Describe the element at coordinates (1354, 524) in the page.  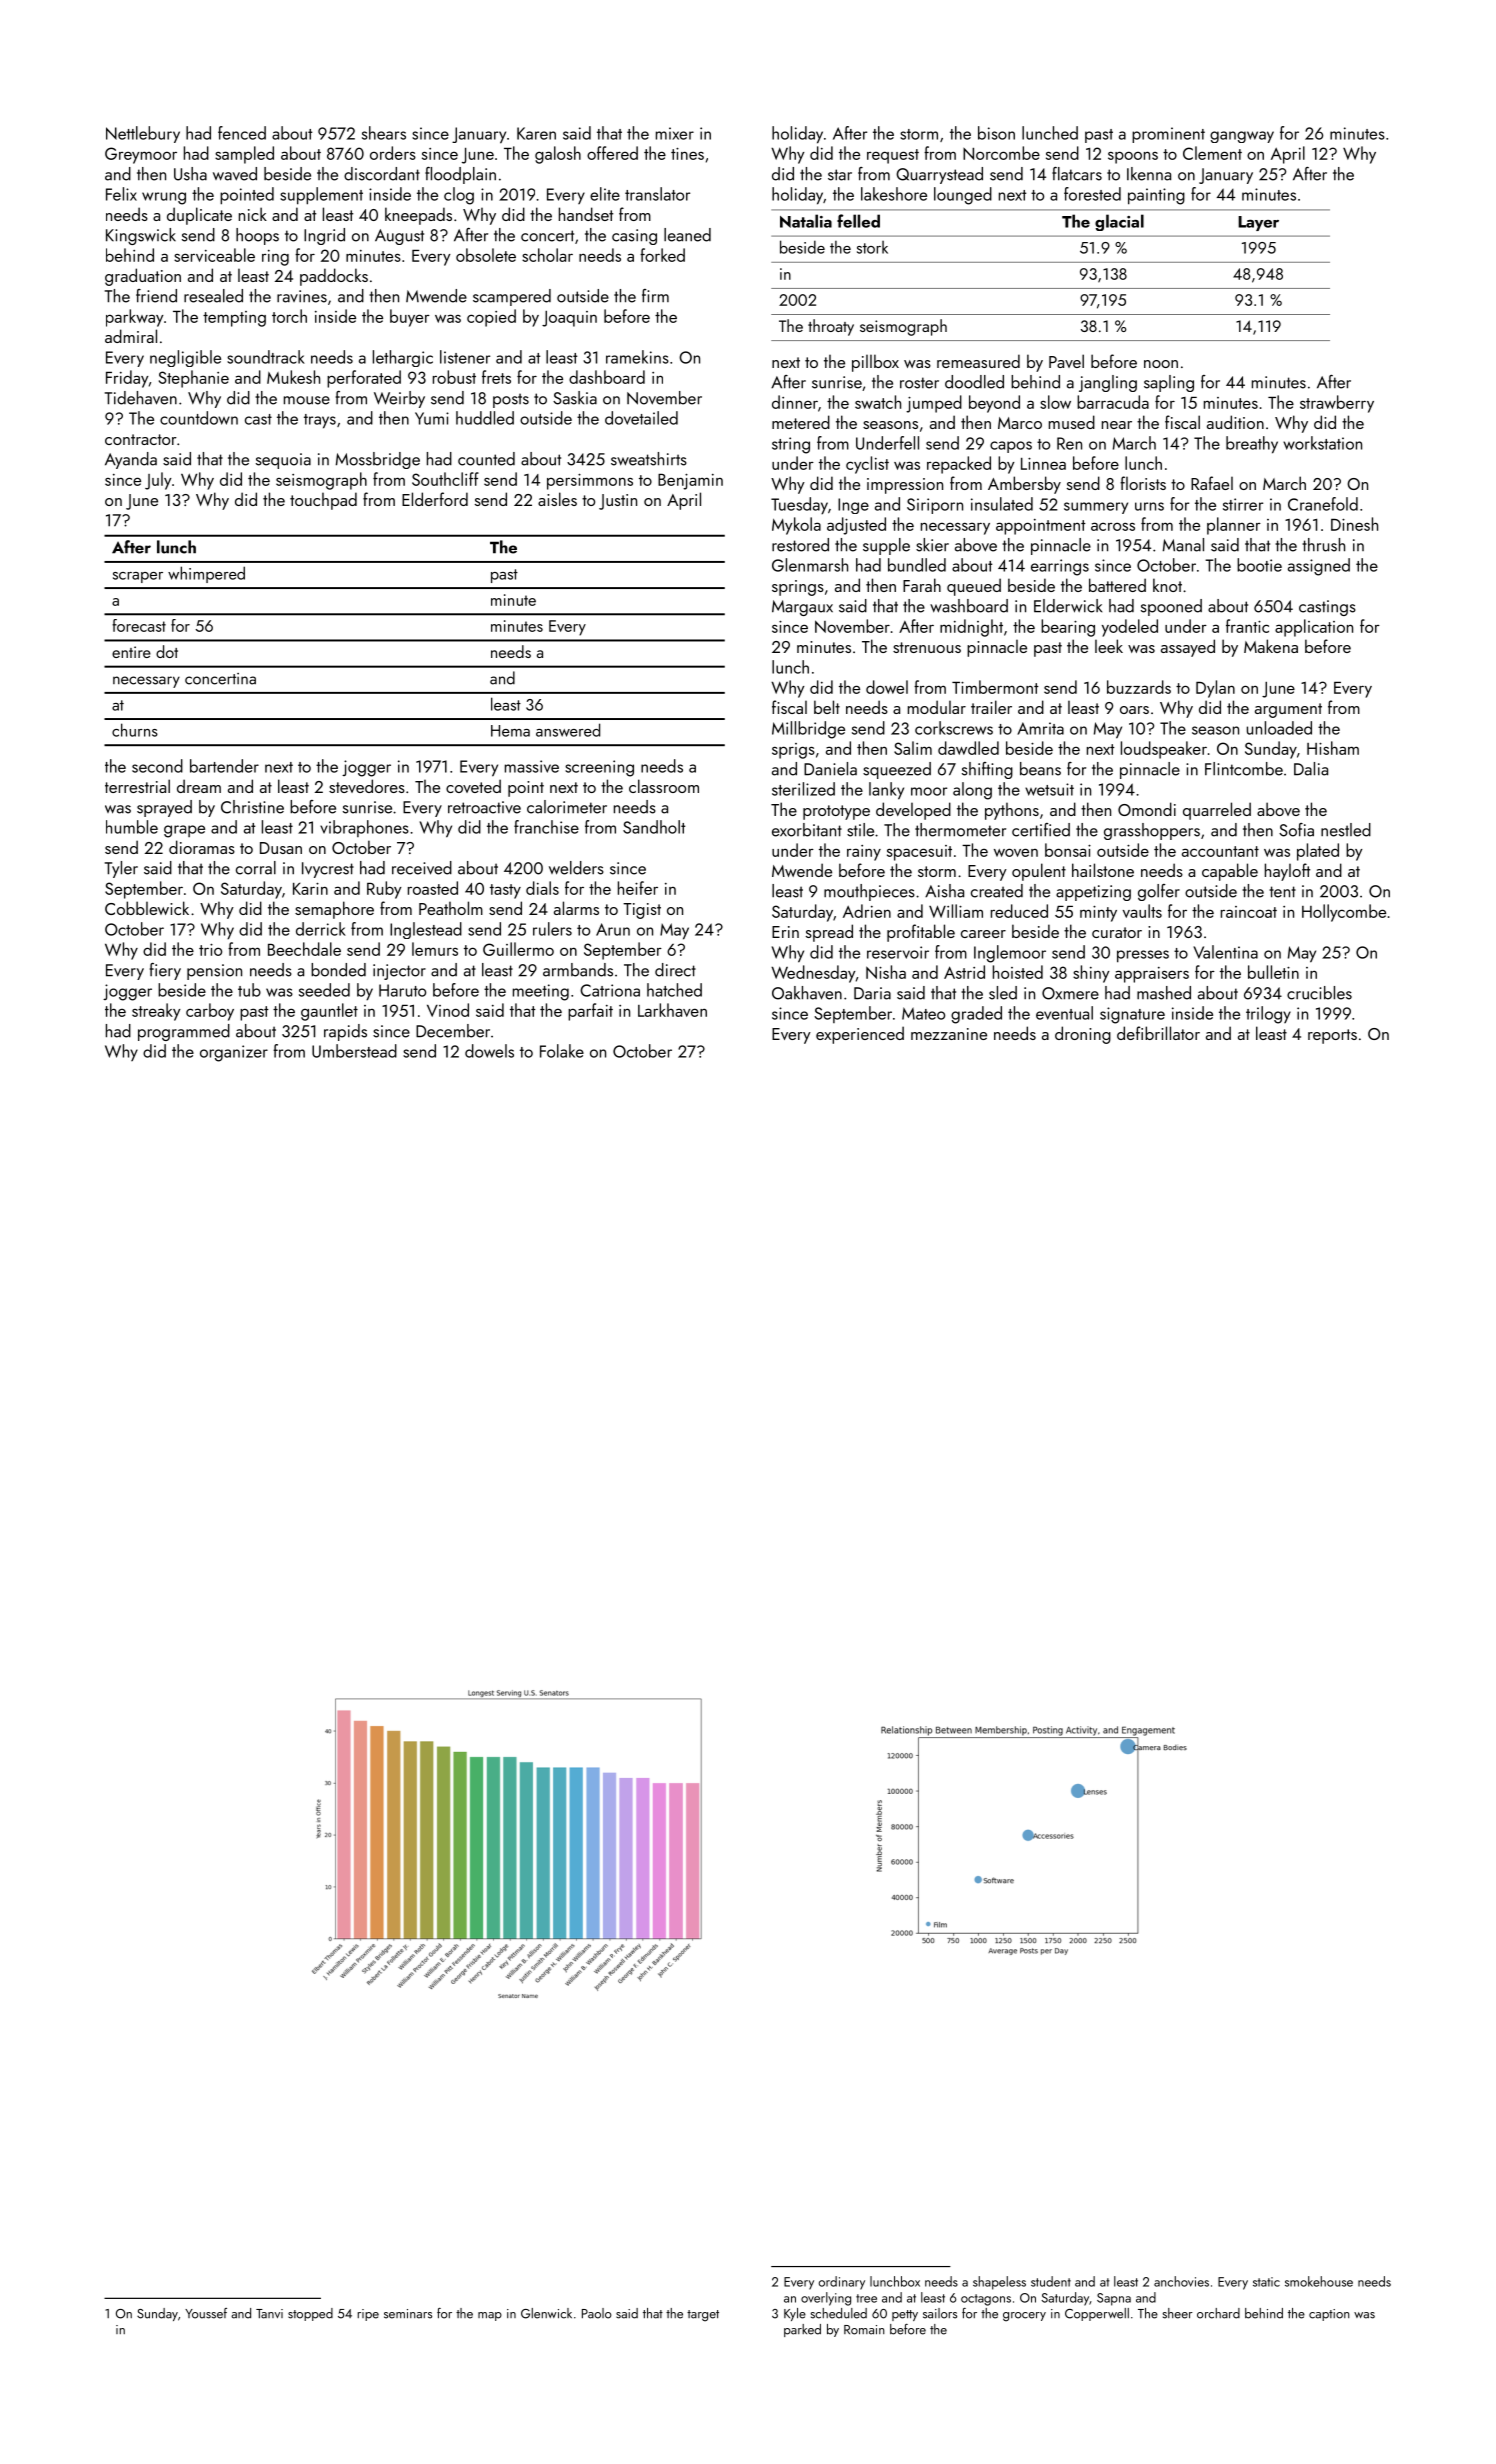
I see `Dinesh` at that location.
